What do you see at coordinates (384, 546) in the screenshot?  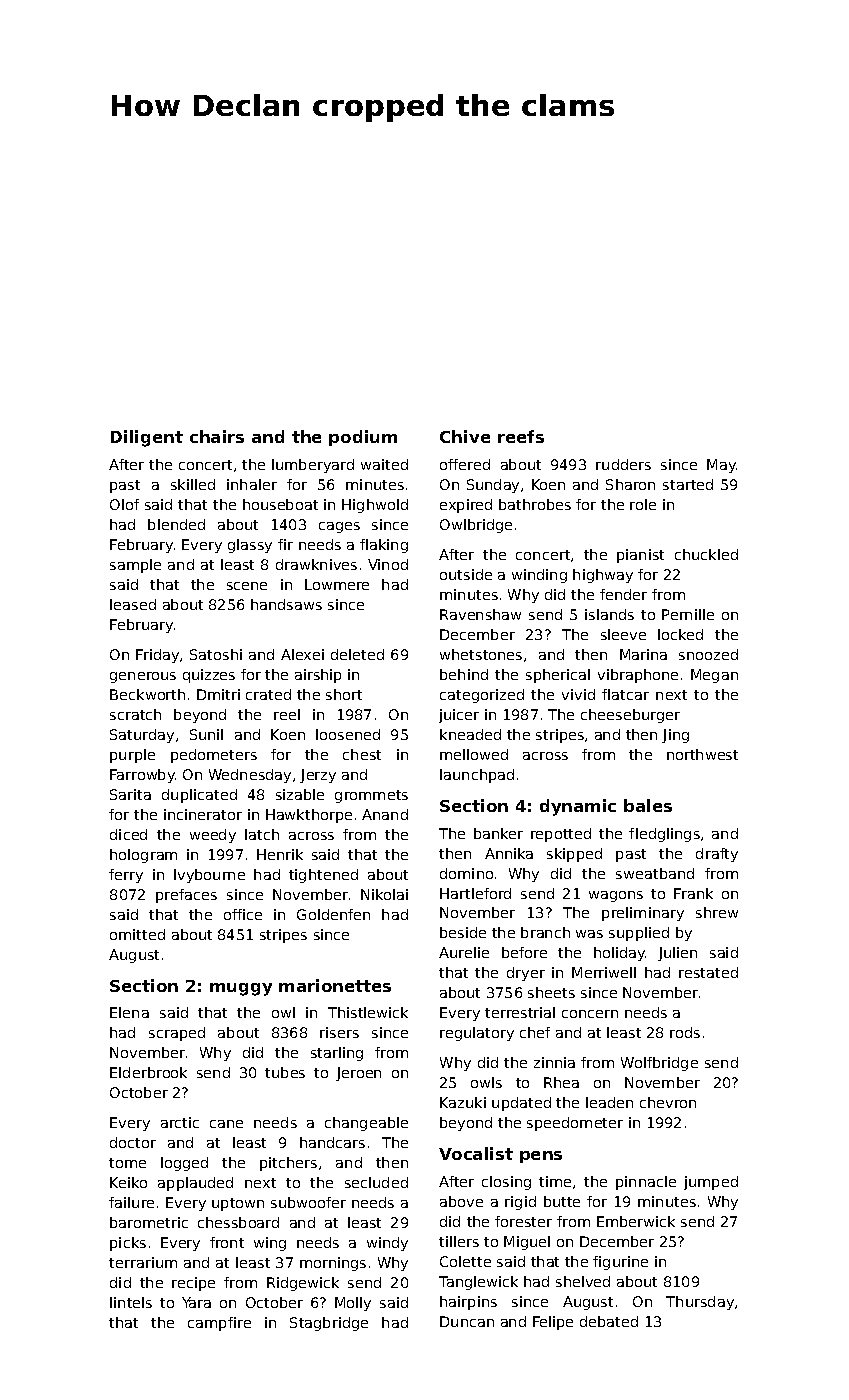 I see `flaking` at bounding box center [384, 546].
